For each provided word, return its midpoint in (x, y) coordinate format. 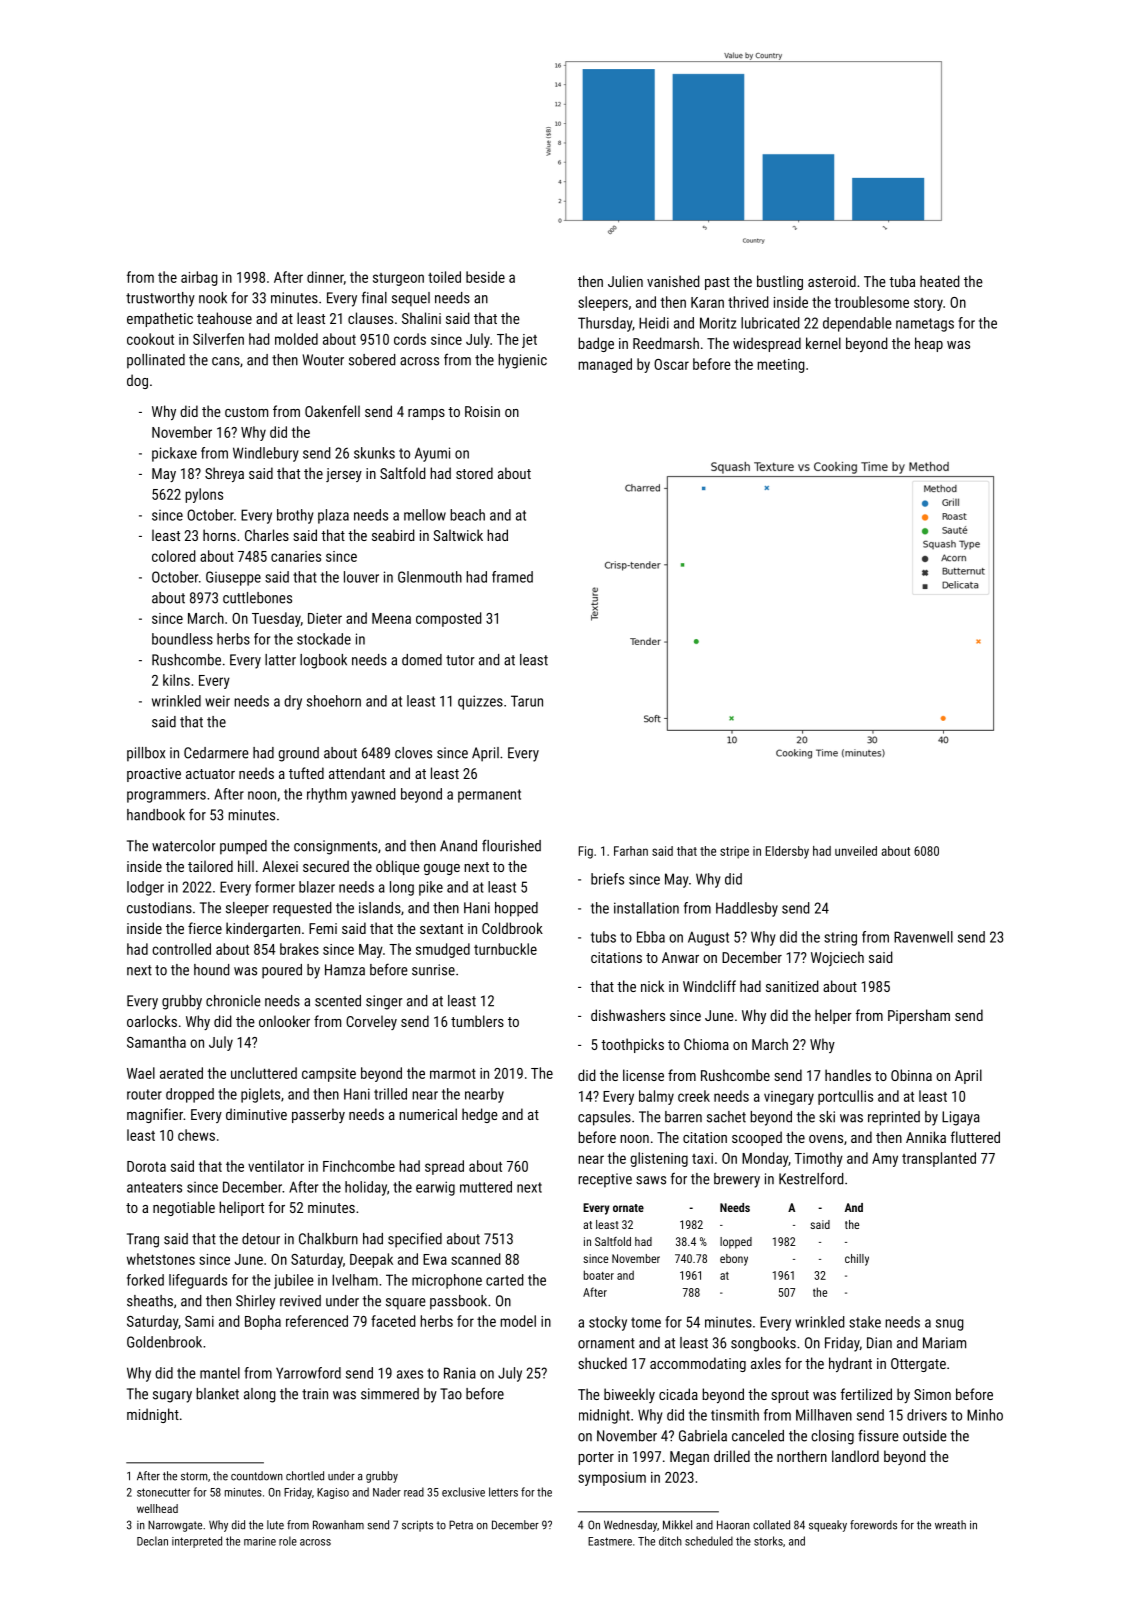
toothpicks (632, 1045)
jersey (344, 475)
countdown (257, 1476)
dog (137, 381)
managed (605, 365)
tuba (902, 281)
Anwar (680, 957)
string (840, 938)
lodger (145, 888)
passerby (318, 1115)
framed (512, 577)
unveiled (856, 851)
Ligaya (961, 1118)
